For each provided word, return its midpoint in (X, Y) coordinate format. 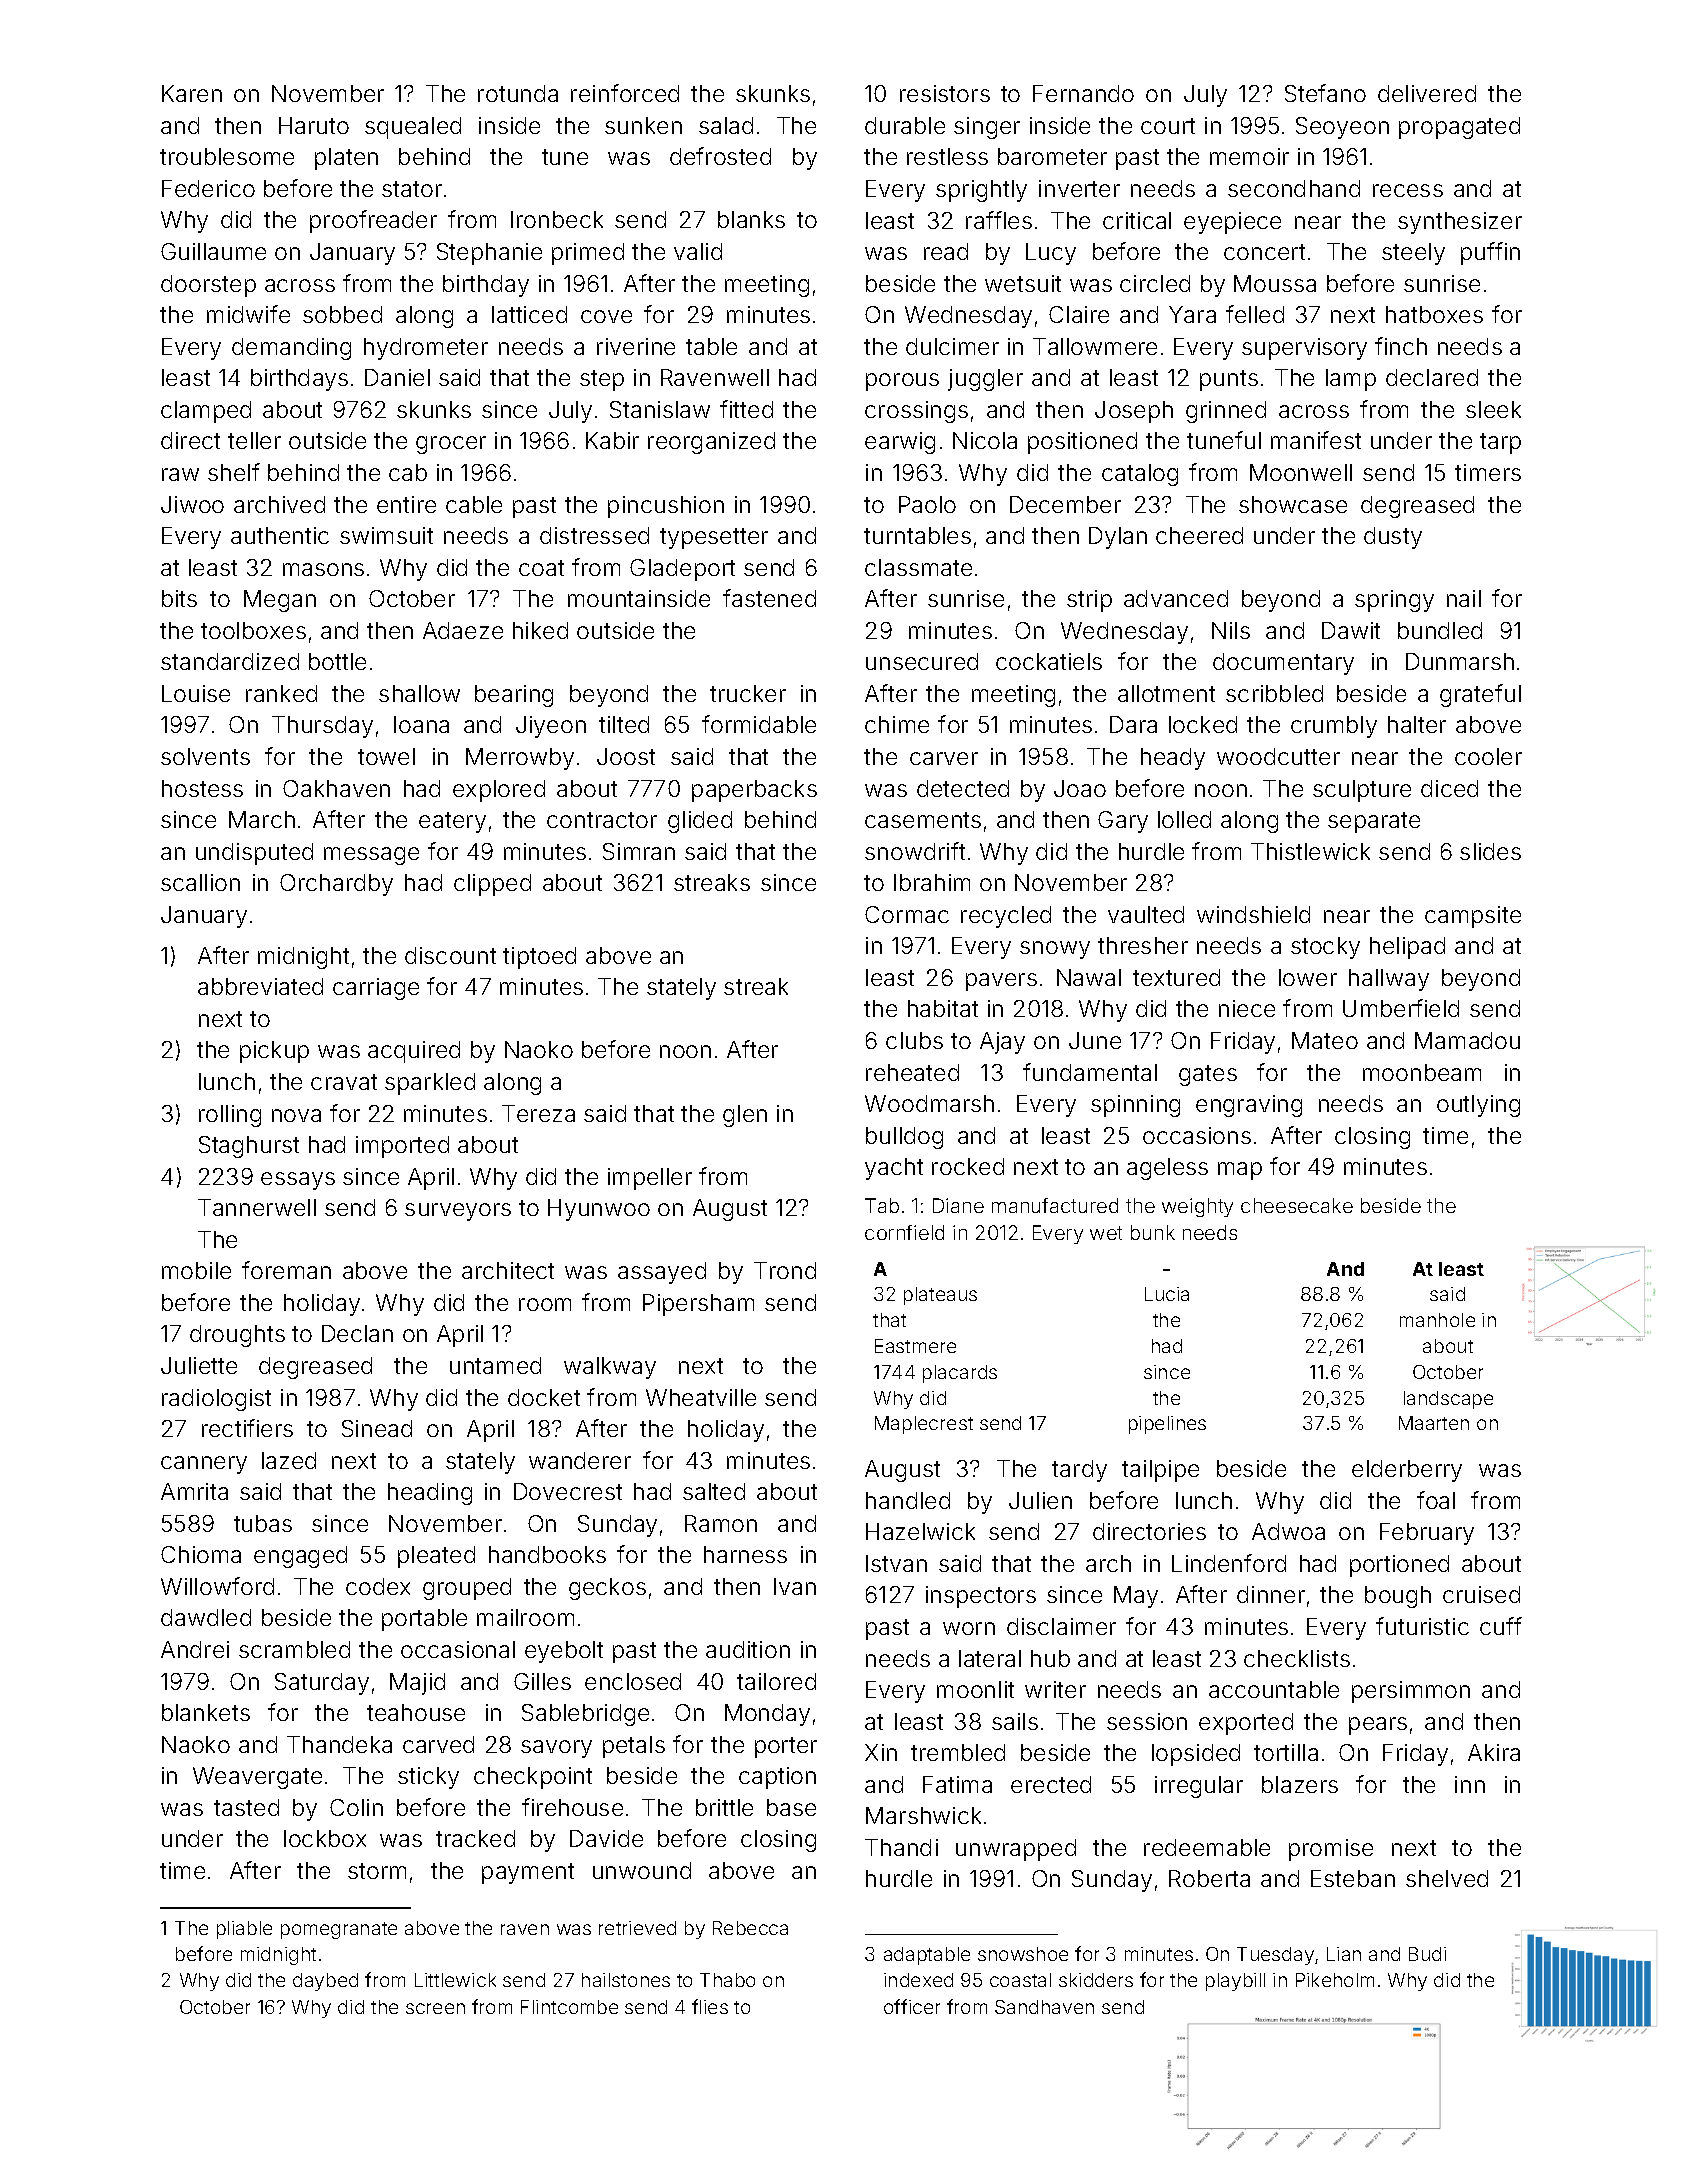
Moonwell (1301, 472)
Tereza (538, 1113)
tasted (246, 1807)
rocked (968, 1166)
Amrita (194, 1491)
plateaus (940, 1296)
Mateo (1325, 1040)
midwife (248, 314)
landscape (1448, 1400)
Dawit (1351, 630)
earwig (900, 443)
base (791, 1807)
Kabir (612, 440)
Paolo (927, 504)
